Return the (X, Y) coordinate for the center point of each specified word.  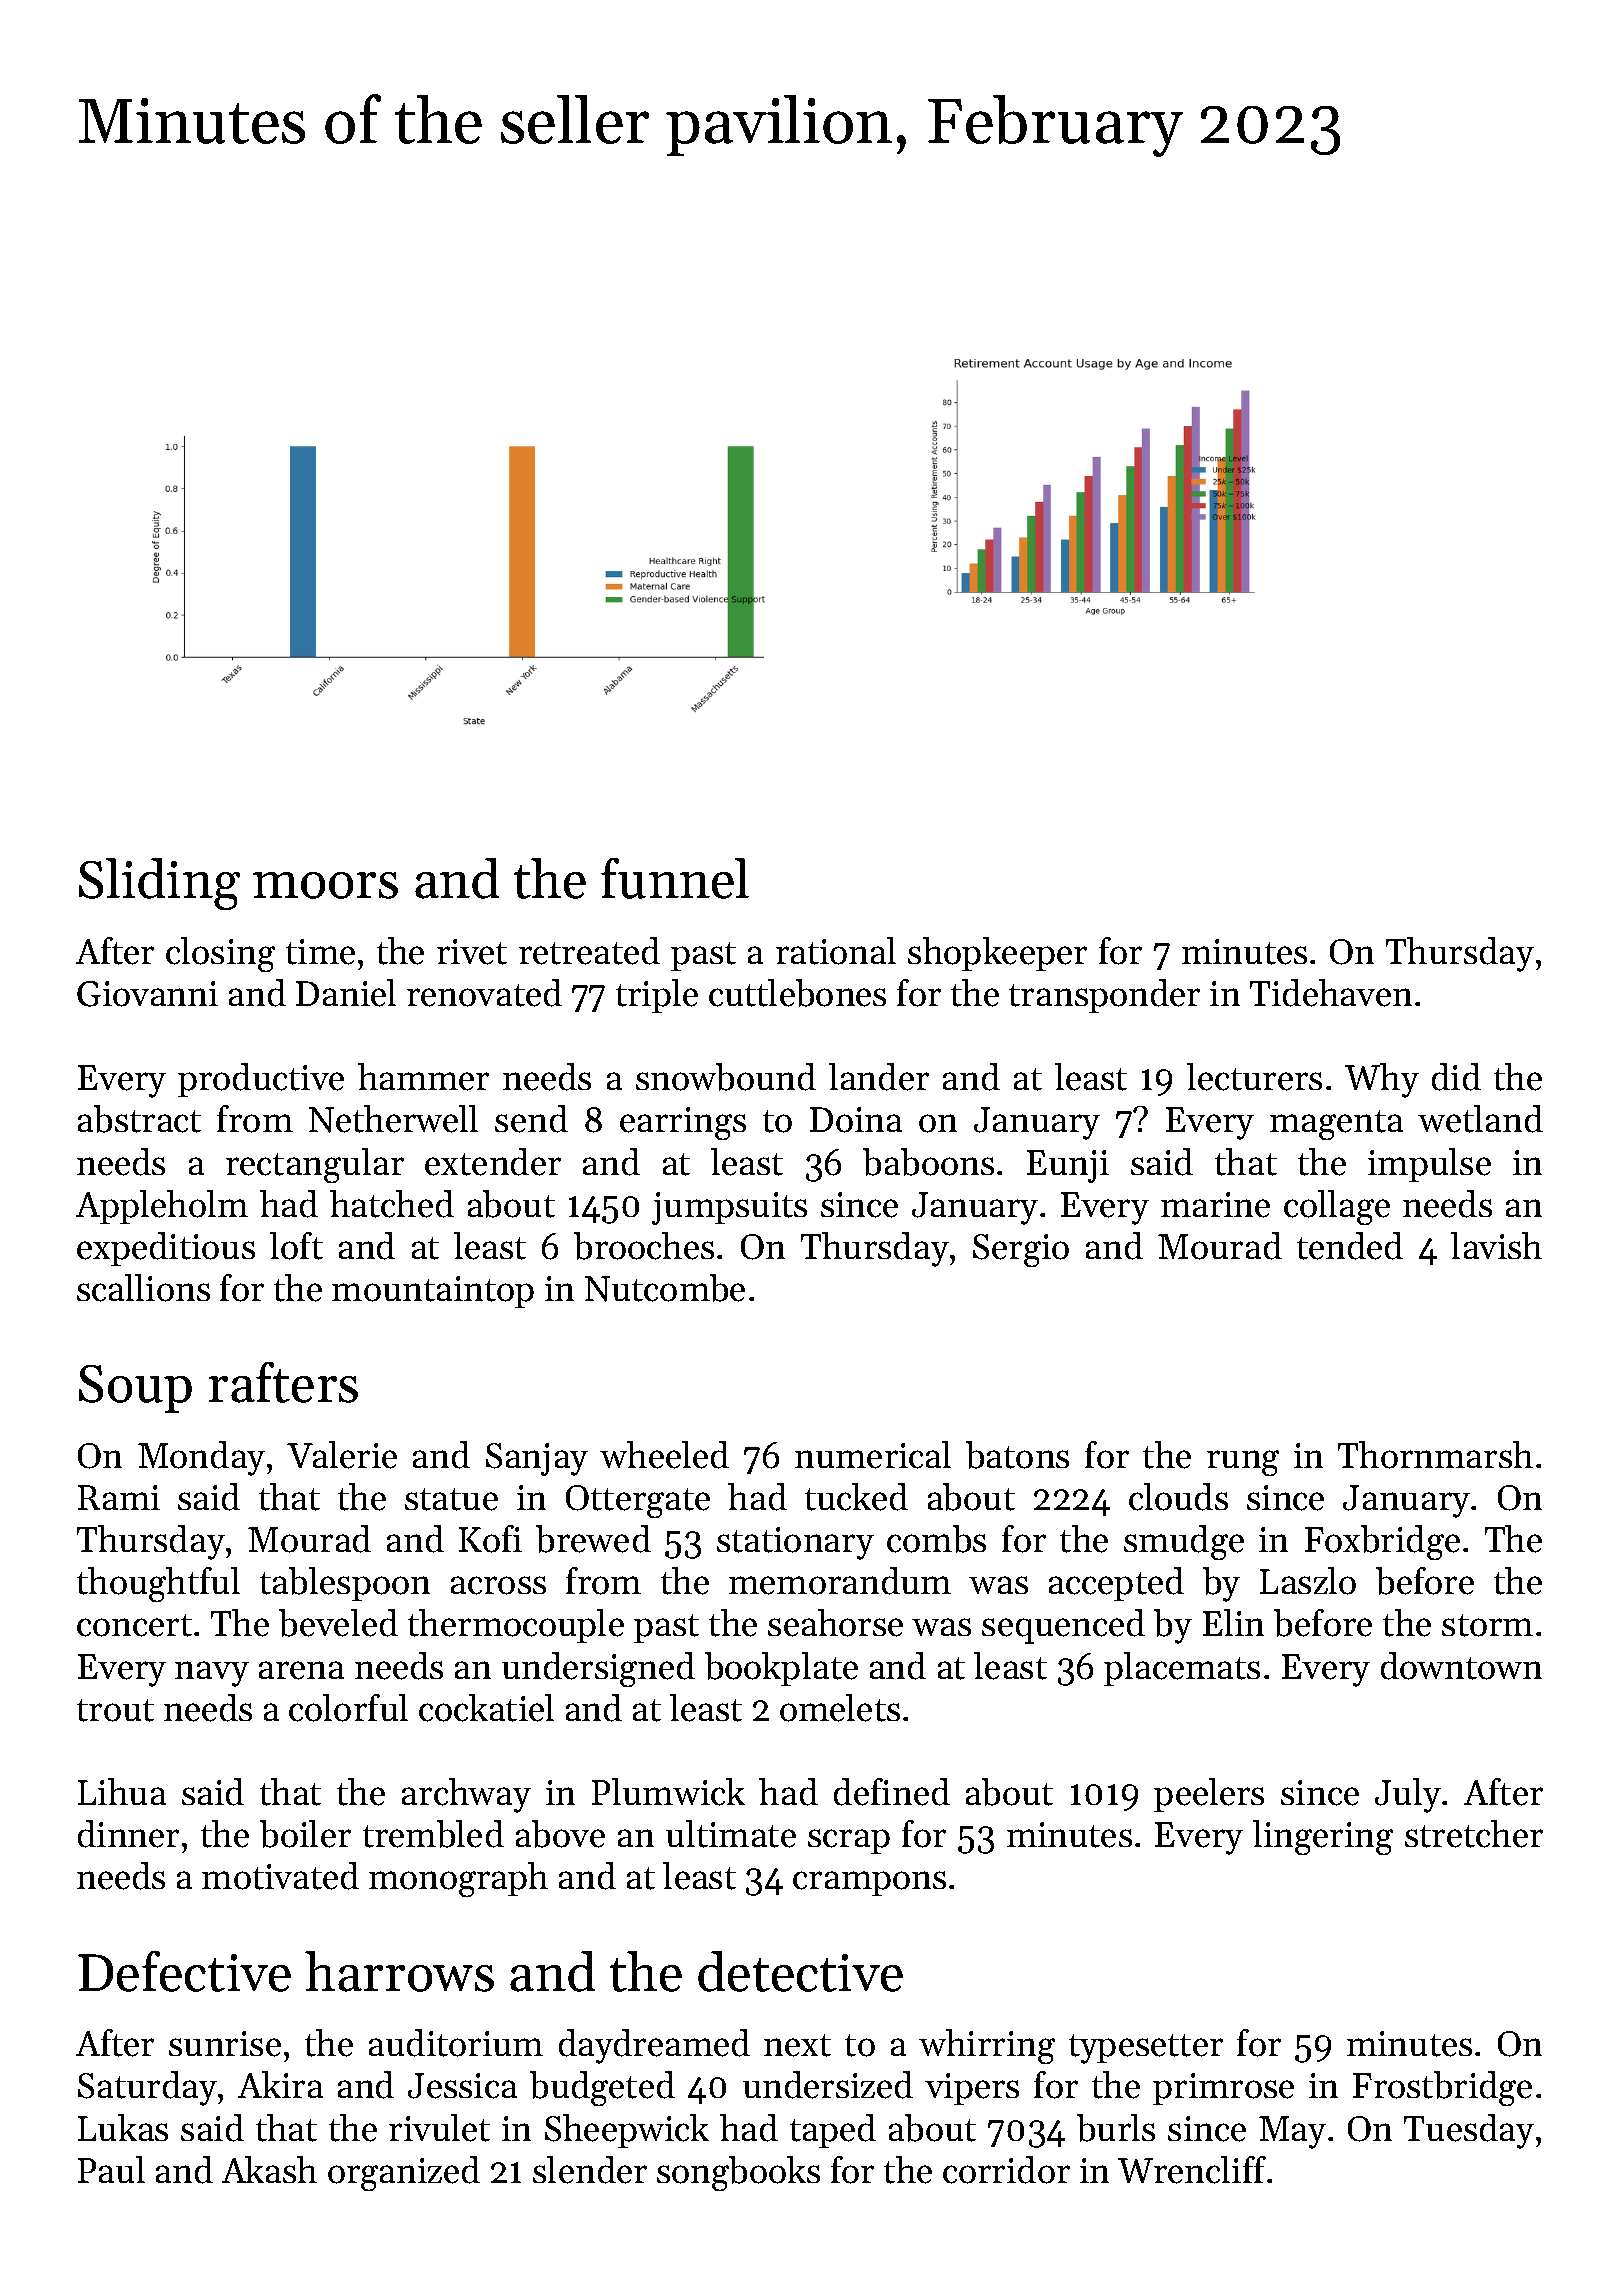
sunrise (225, 2044)
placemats (1182, 1669)
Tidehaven (1331, 993)
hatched (392, 1204)
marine (1215, 1205)
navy (212, 1674)
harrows (399, 1971)
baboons (928, 1162)
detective (800, 1971)
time (320, 952)
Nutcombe (665, 1288)
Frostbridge (1442, 2088)
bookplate (781, 1669)
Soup (135, 1389)
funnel (675, 878)
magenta (1336, 1125)
